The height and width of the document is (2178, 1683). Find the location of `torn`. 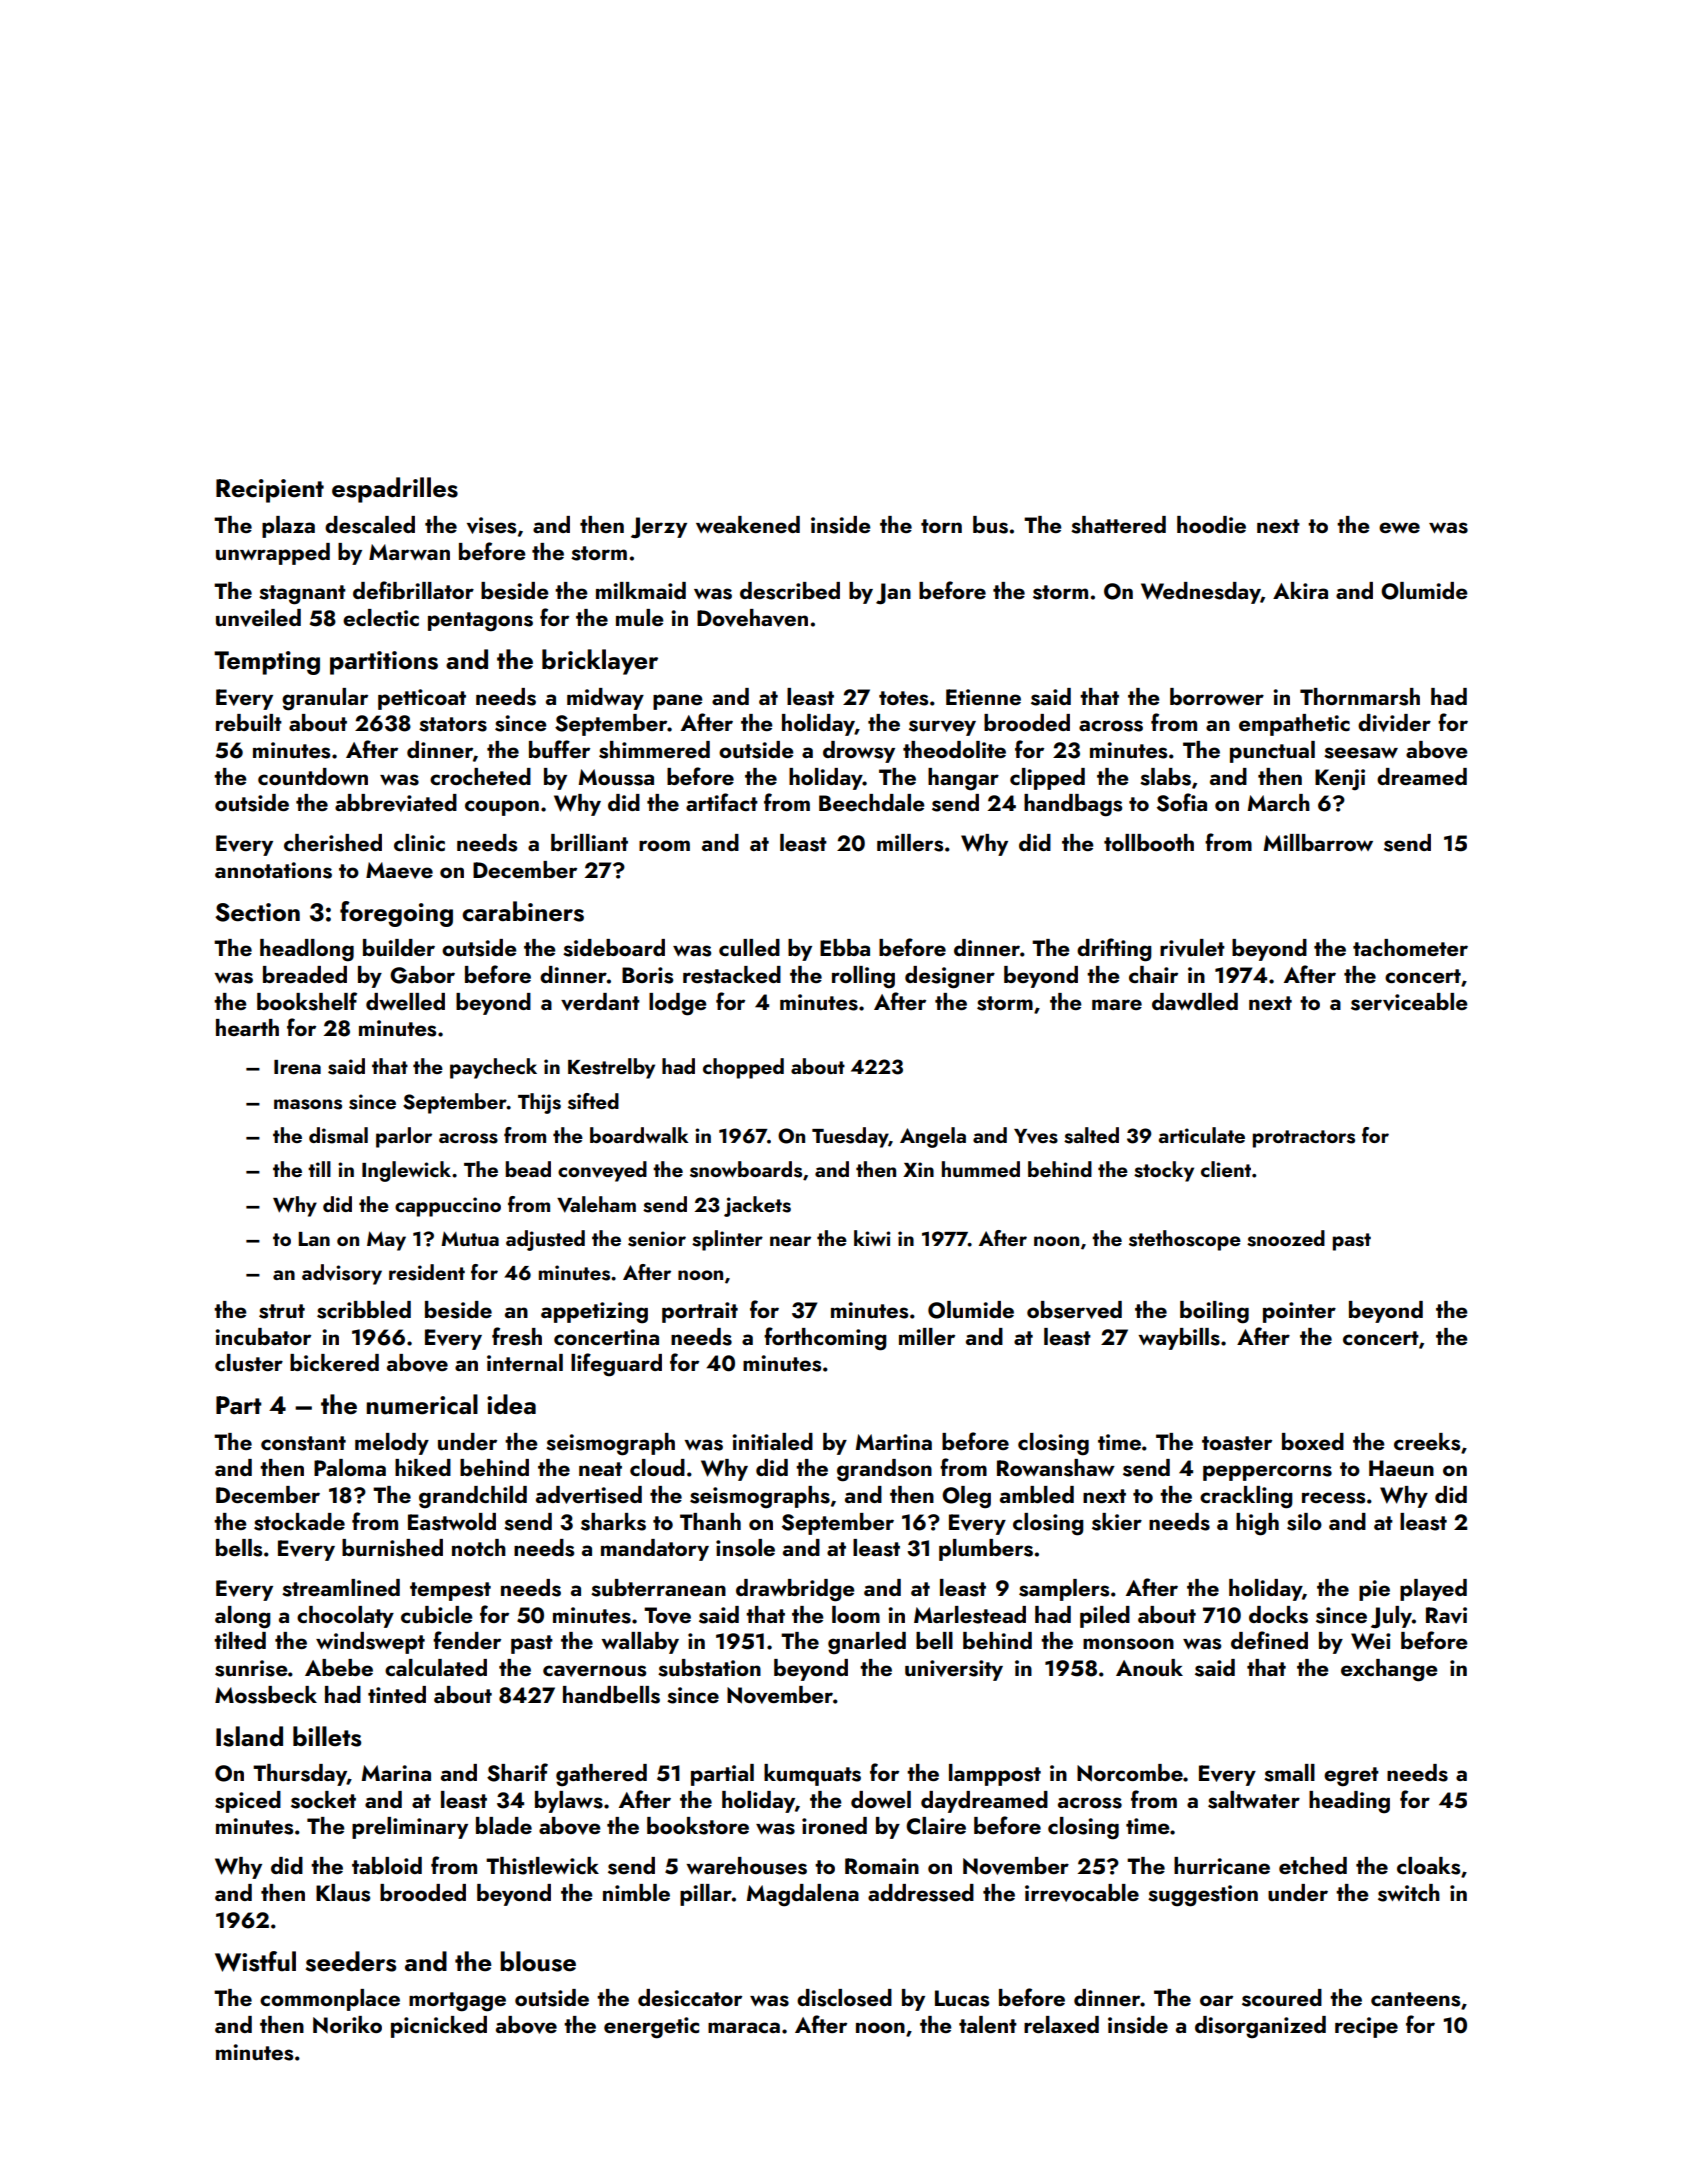

torn is located at coordinates (941, 526).
